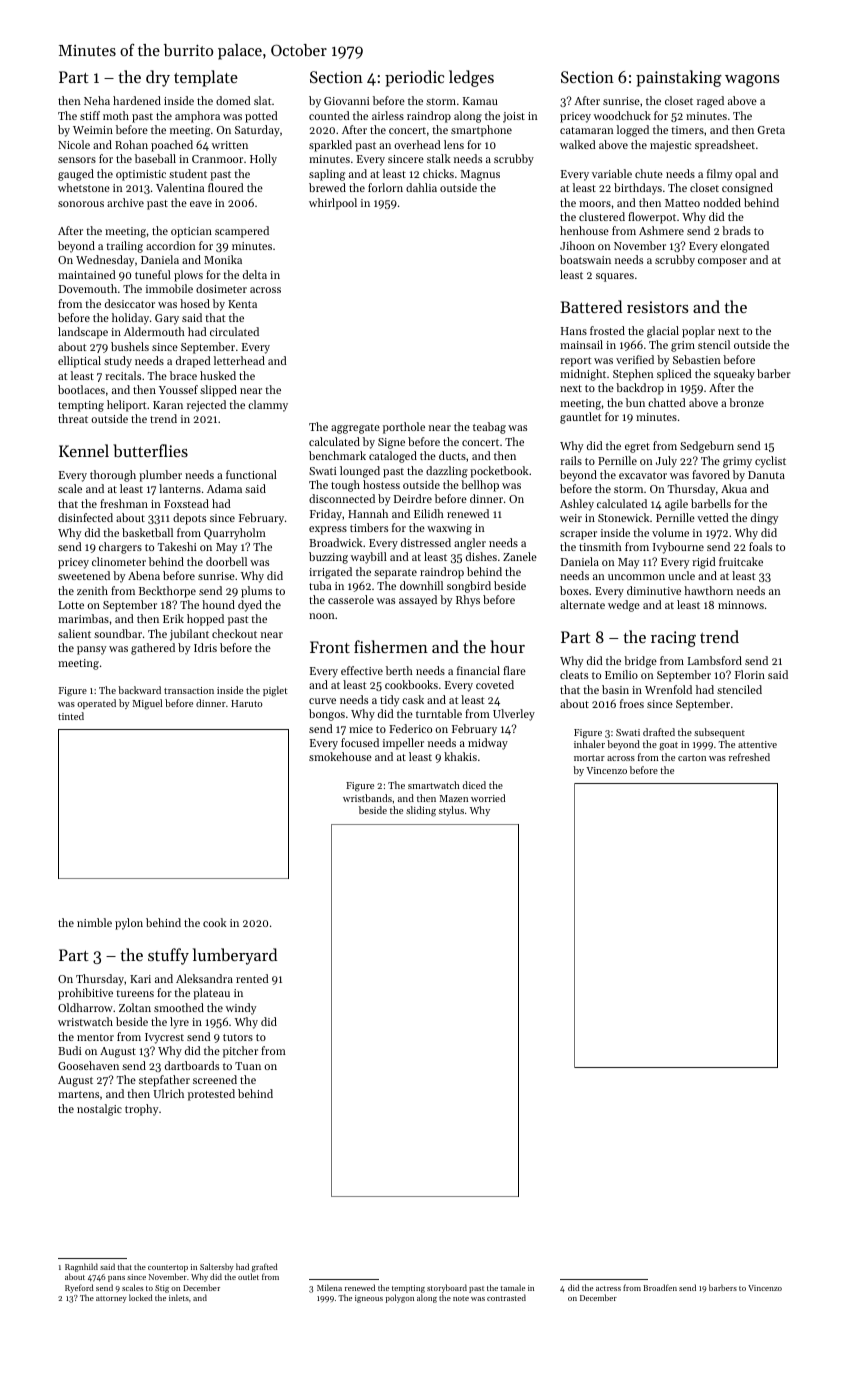  I want to click on mortar, so click(589, 758).
